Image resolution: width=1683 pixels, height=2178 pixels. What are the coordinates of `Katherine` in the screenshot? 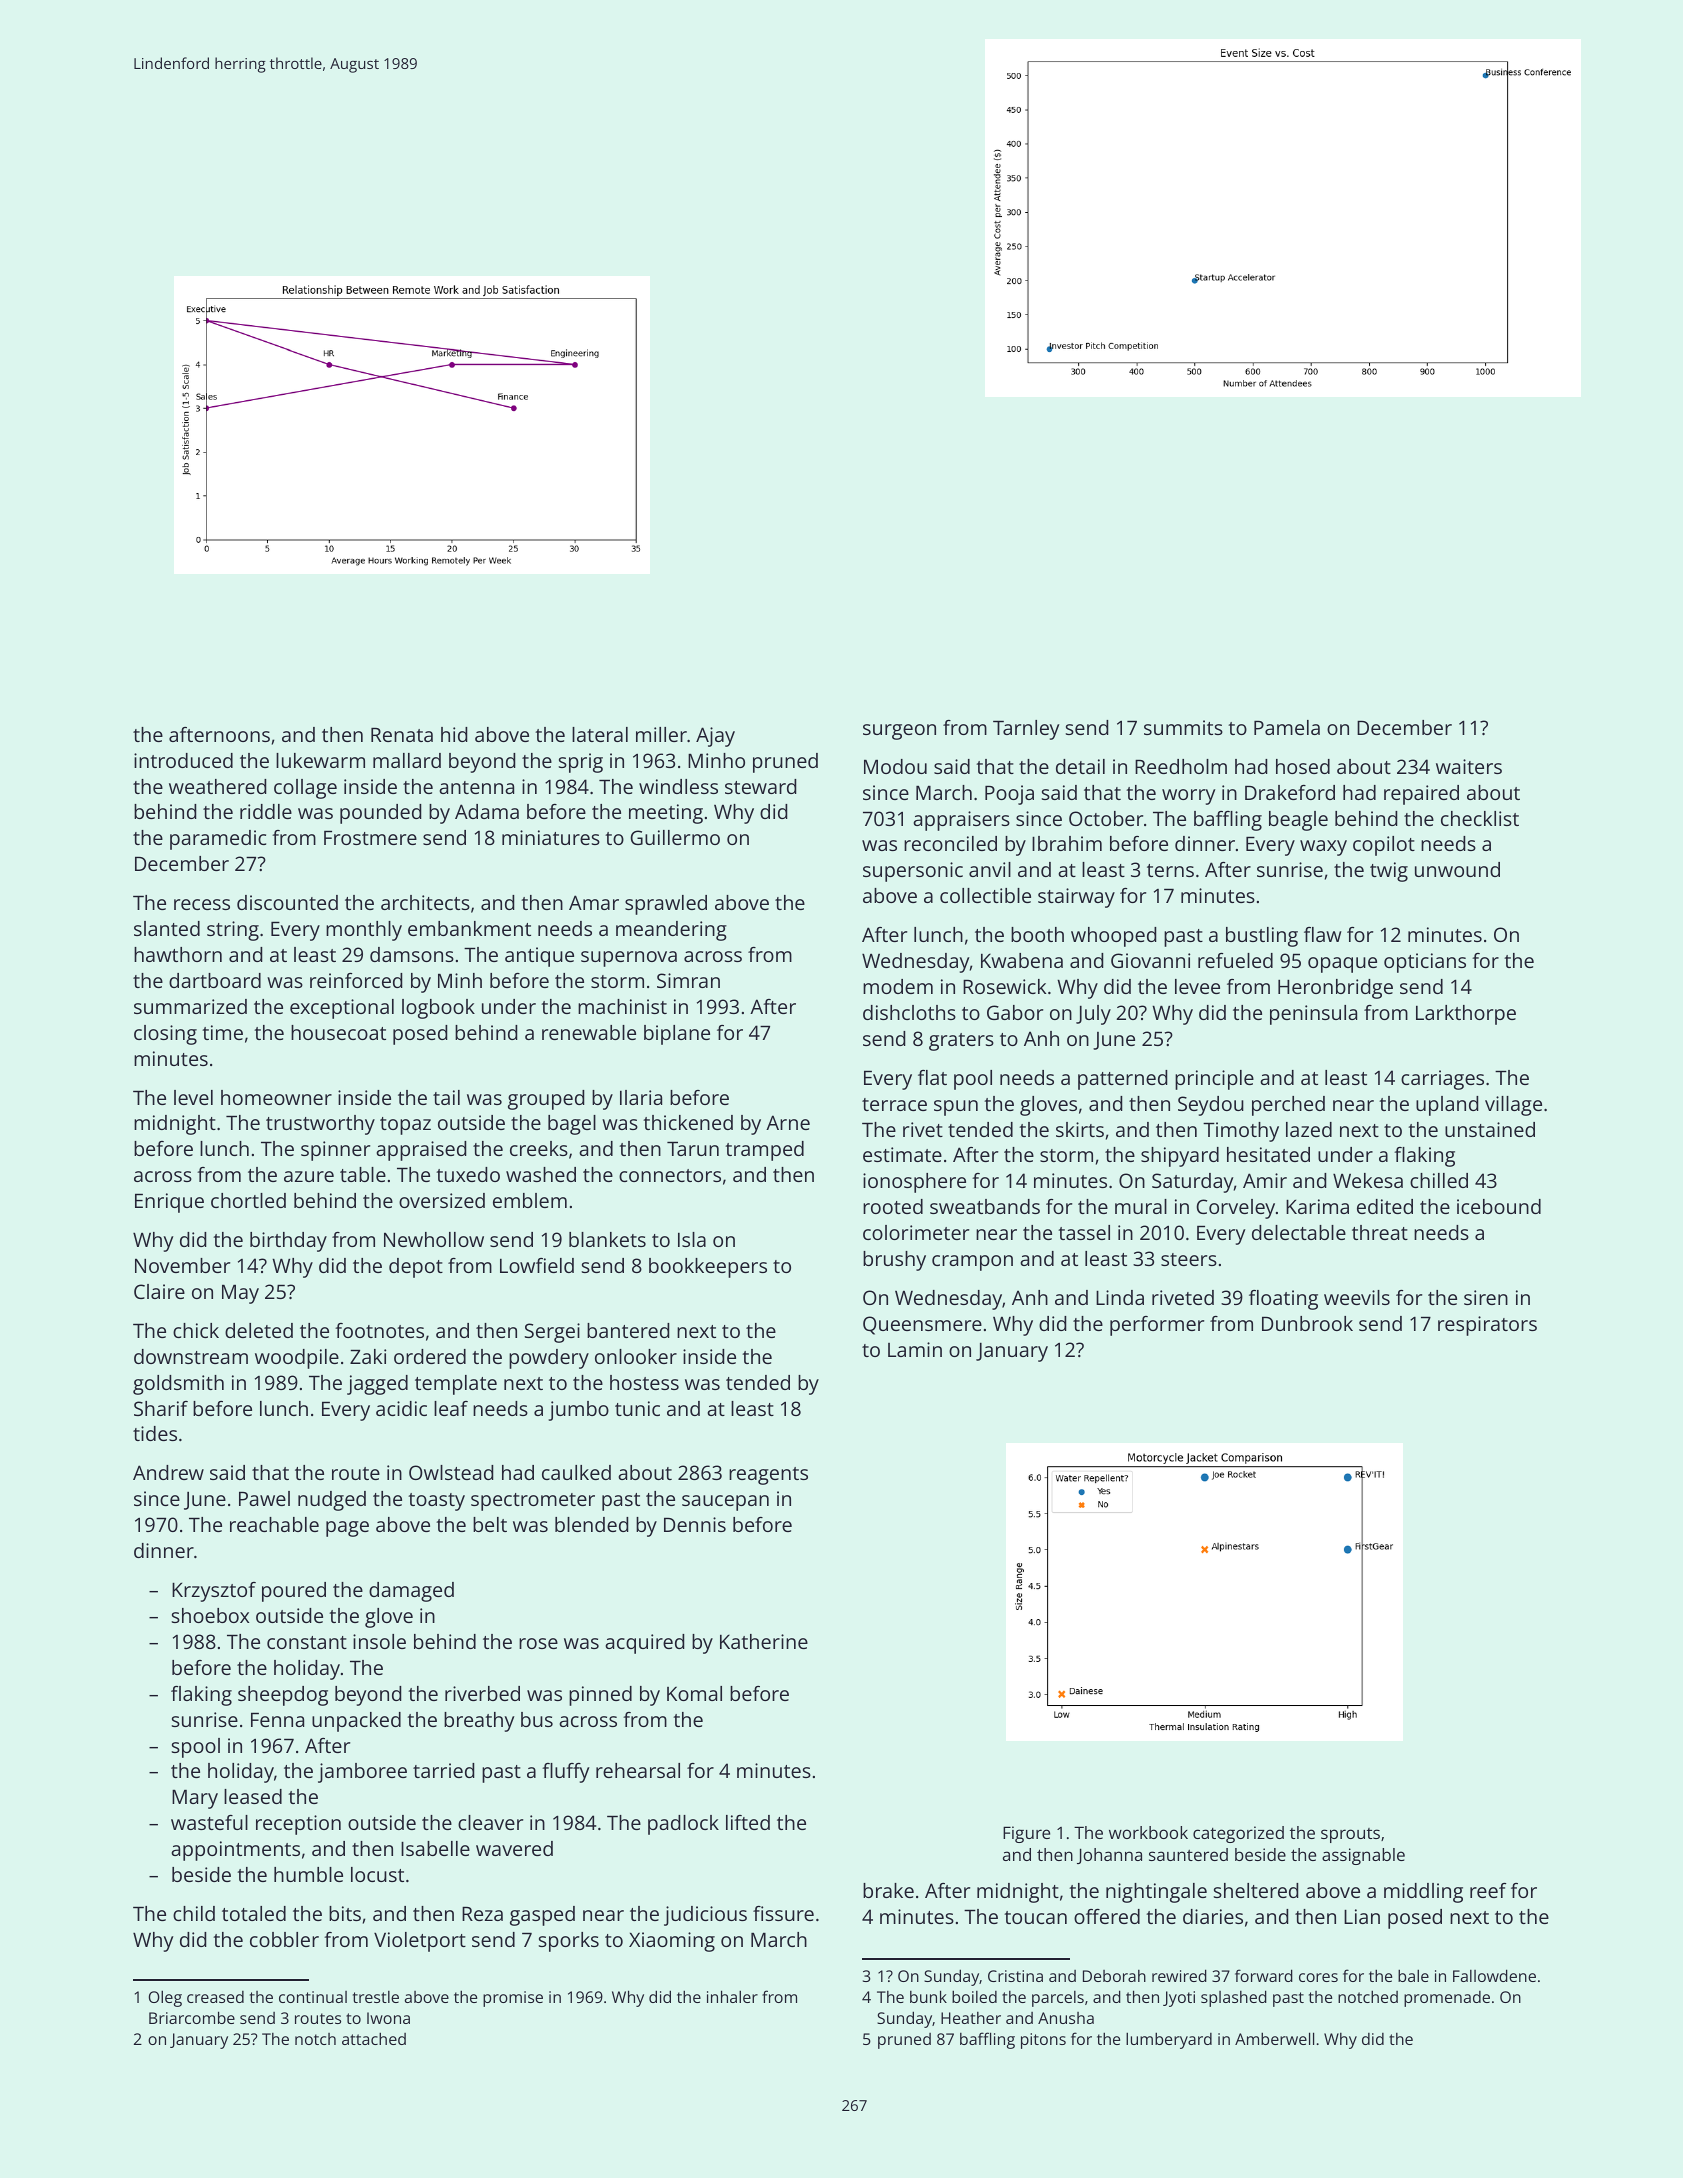 It's located at (764, 1641).
